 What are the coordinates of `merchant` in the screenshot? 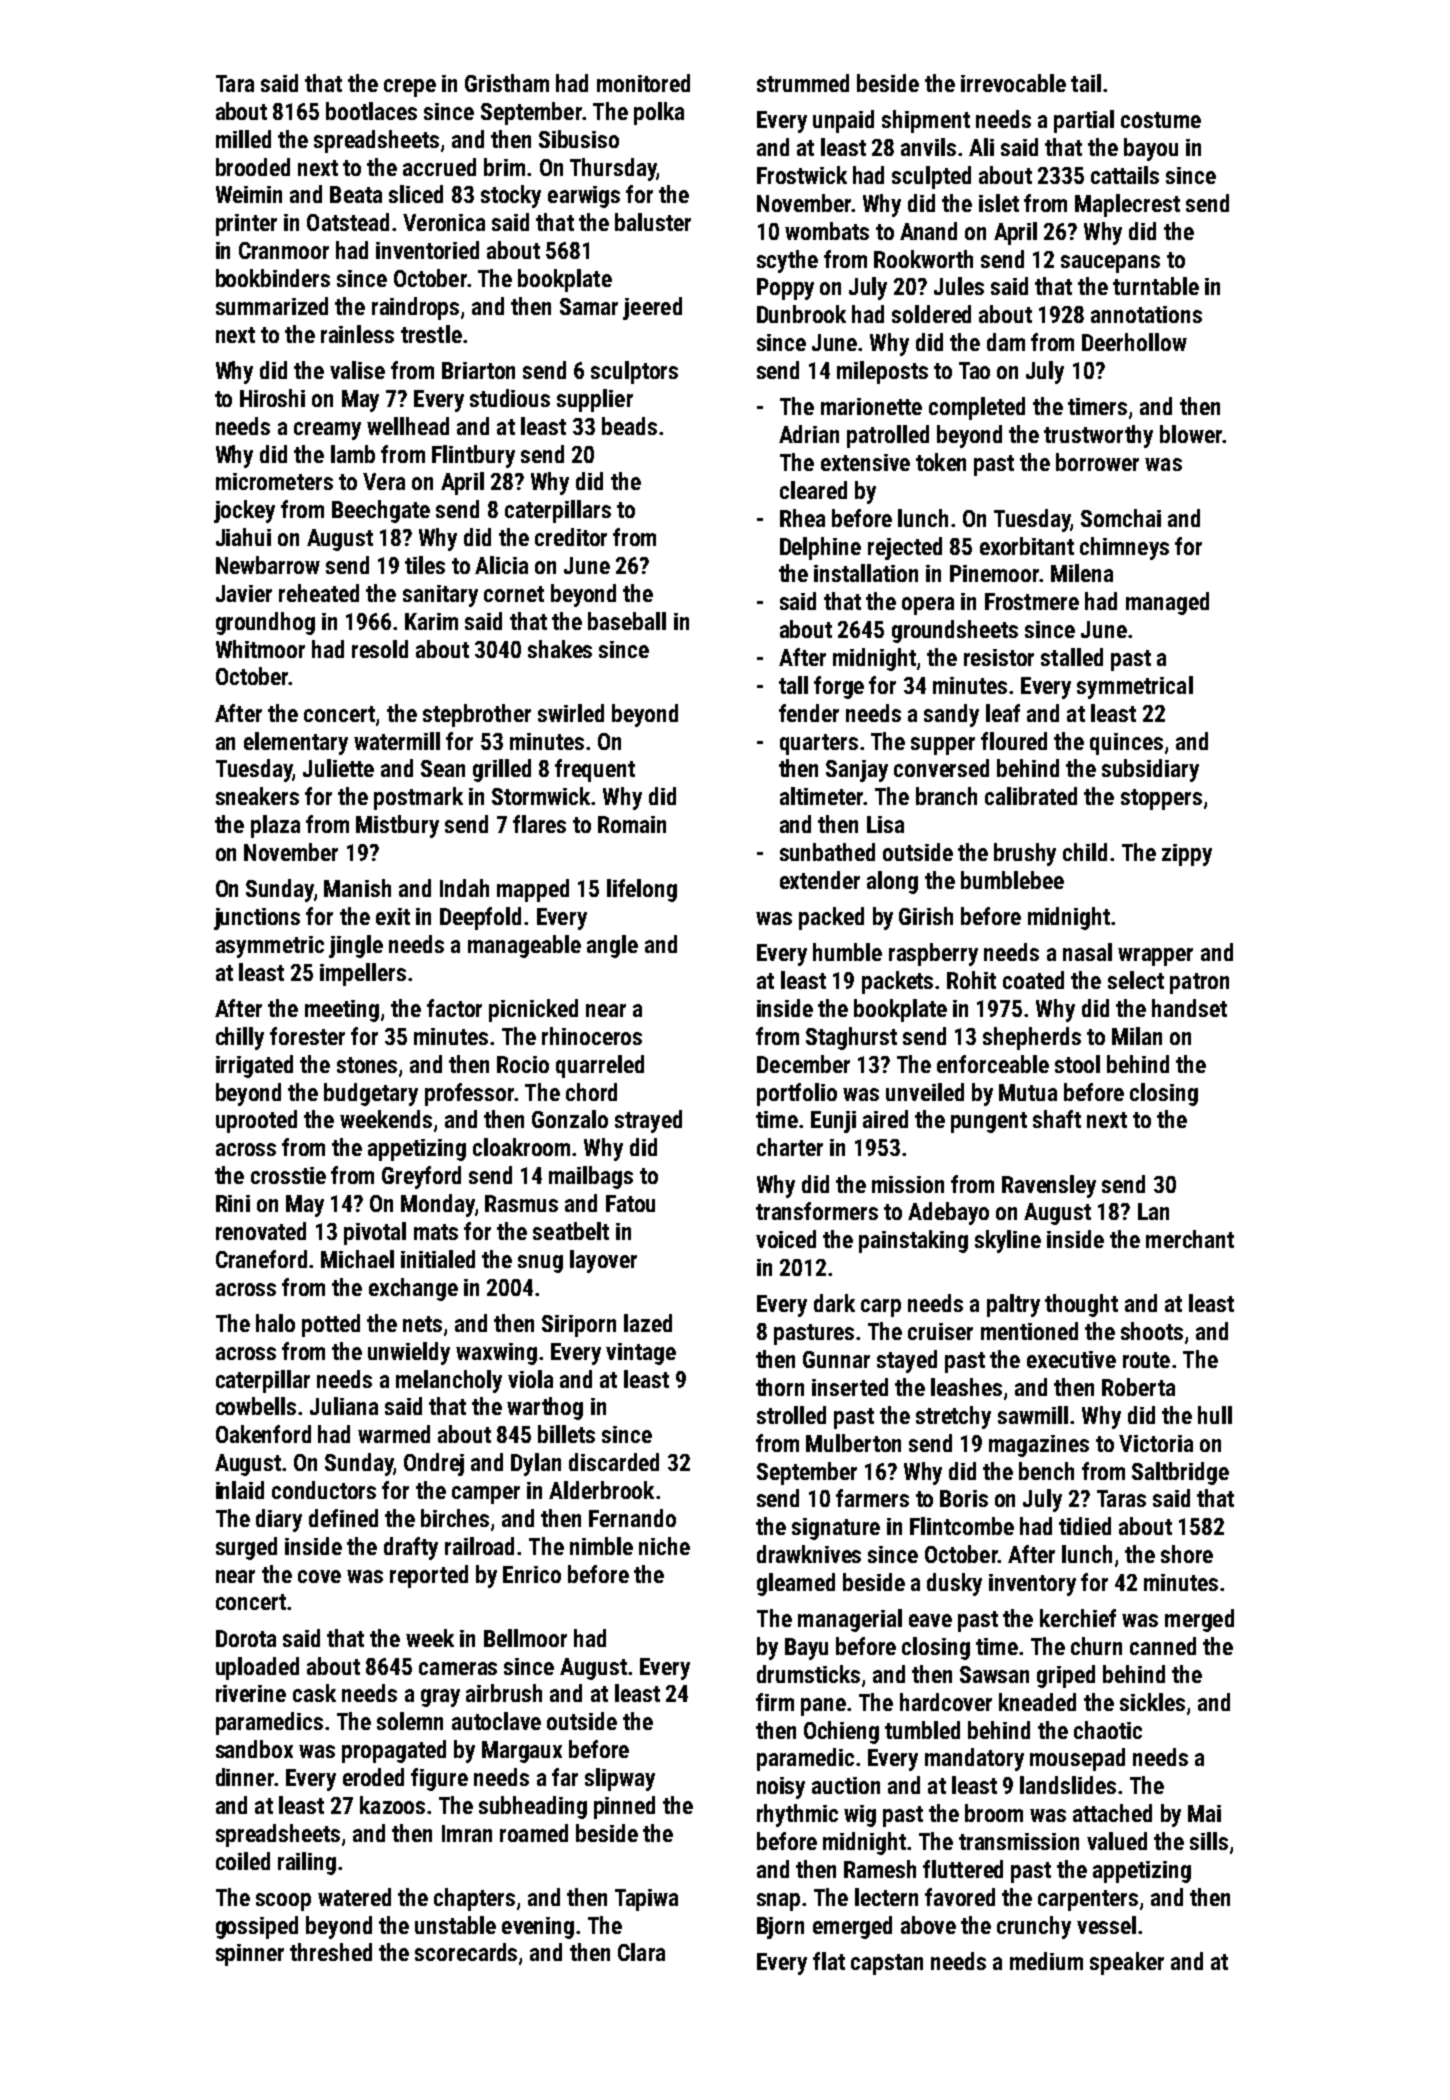 It's located at (1190, 1239).
